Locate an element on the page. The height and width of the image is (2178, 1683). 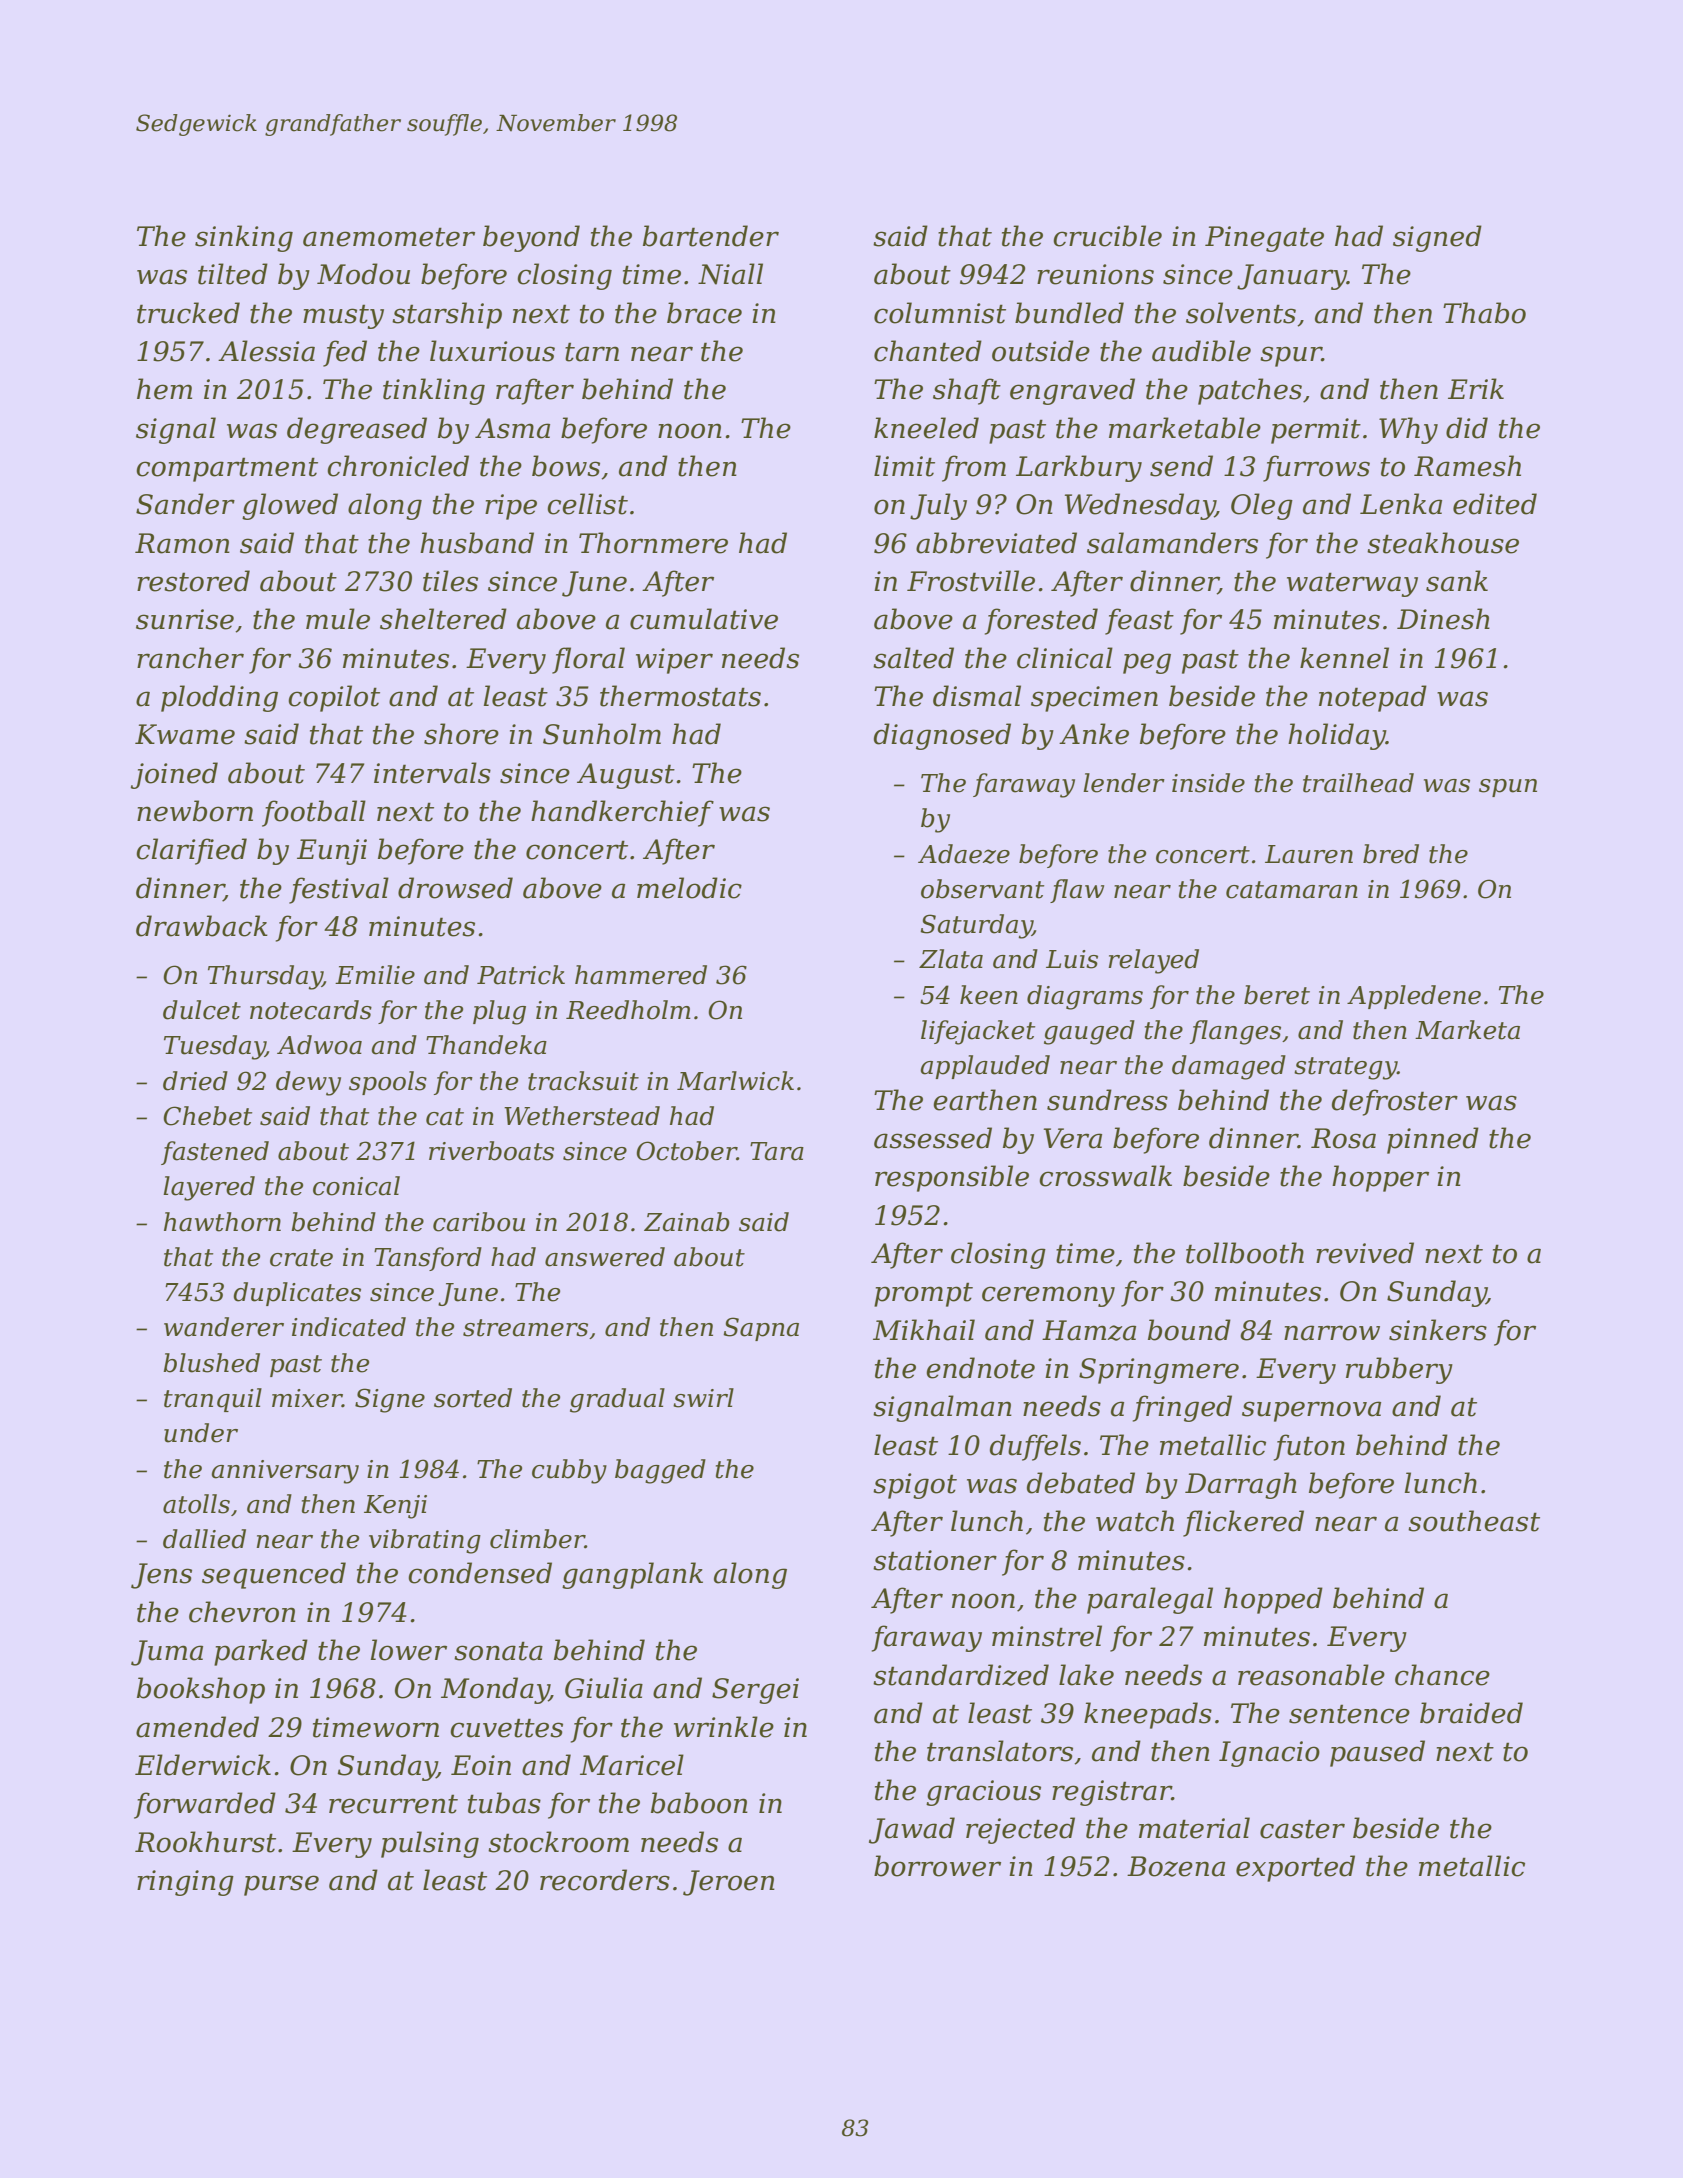
plodding is located at coordinates (219, 698).
